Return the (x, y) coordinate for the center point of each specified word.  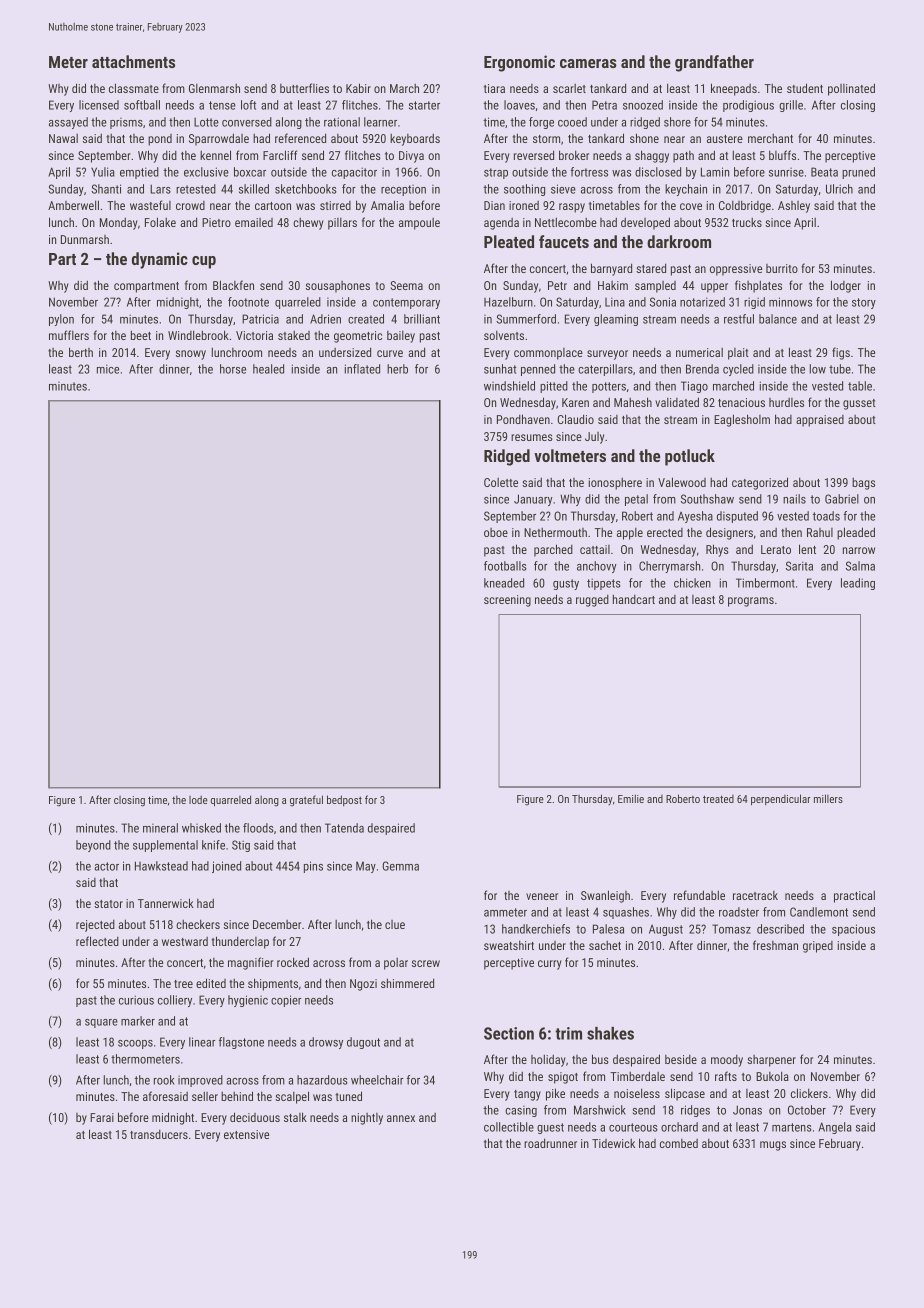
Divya (411, 157)
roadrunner (550, 1143)
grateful (306, 801)
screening (507, 601)
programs (751, 602)
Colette (501, 482)
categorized (760, 483)
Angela (835, 1128)
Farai (102, 1117)
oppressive (736, 270)
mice (108, 369)
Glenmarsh (214, 88)
